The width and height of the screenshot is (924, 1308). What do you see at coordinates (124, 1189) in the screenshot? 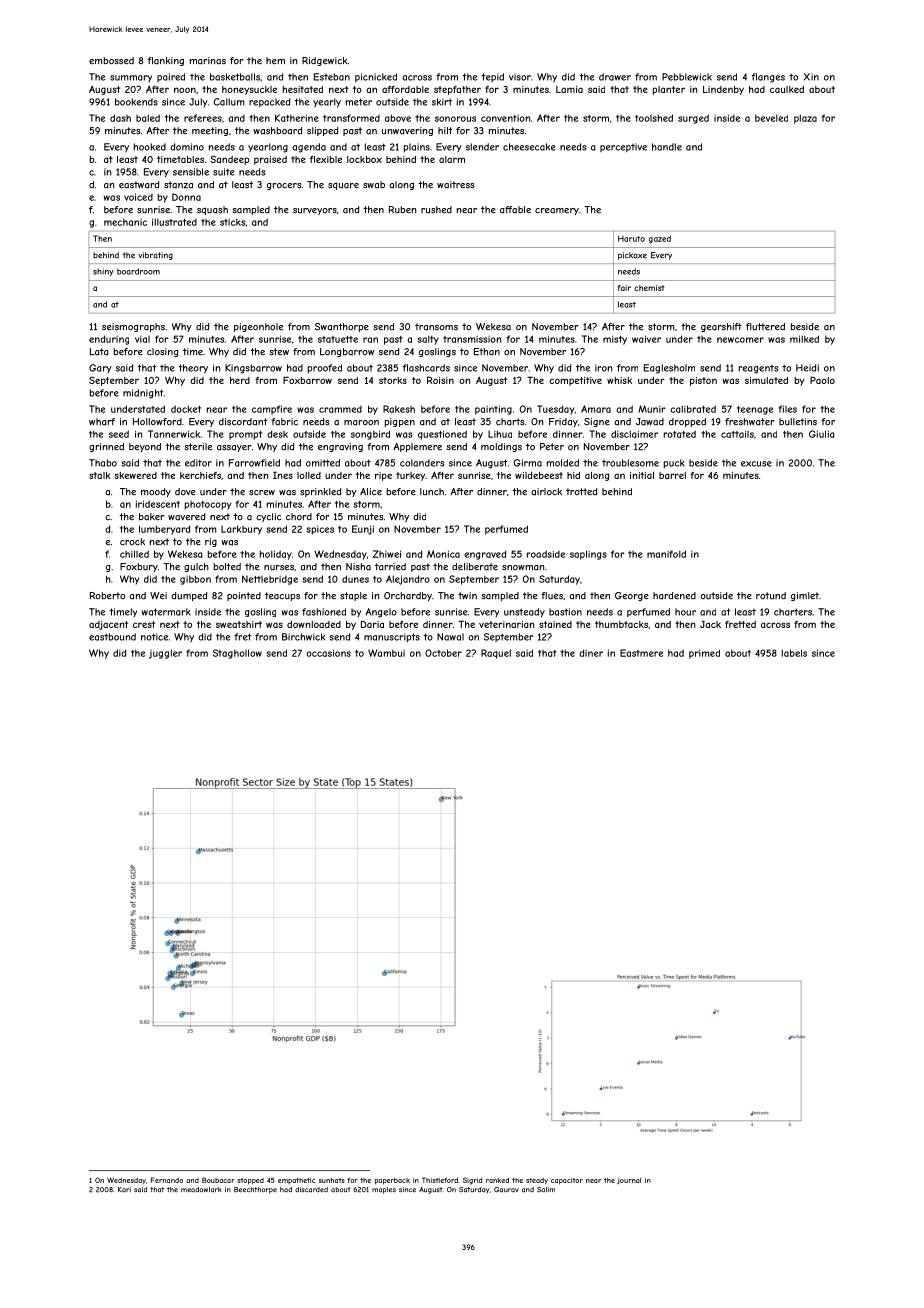
I see `Kari` at bounding box center [124, 1189].
